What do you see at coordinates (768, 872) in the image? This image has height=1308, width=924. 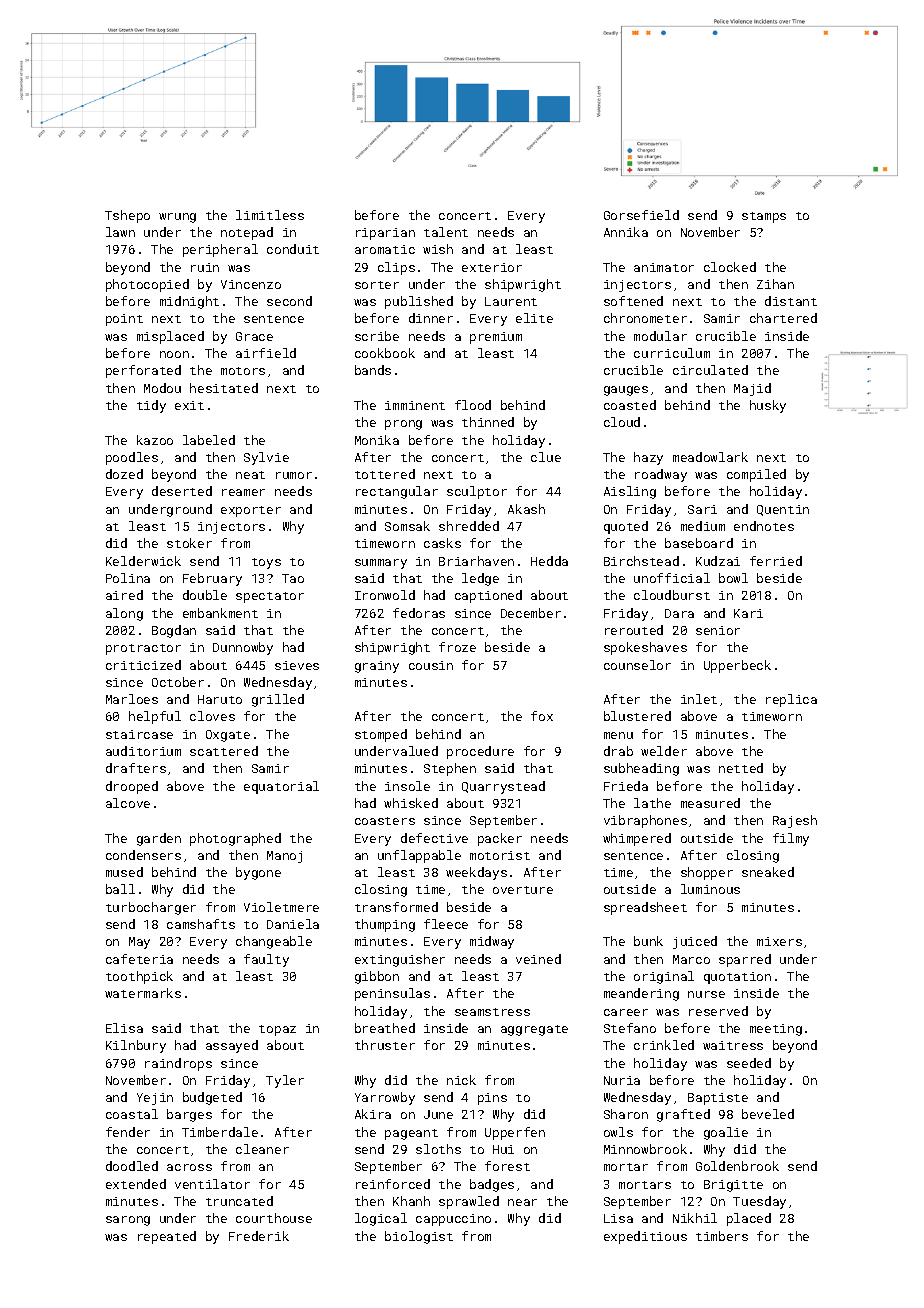 I see `sneaked` at bounding box center [768, 872].
